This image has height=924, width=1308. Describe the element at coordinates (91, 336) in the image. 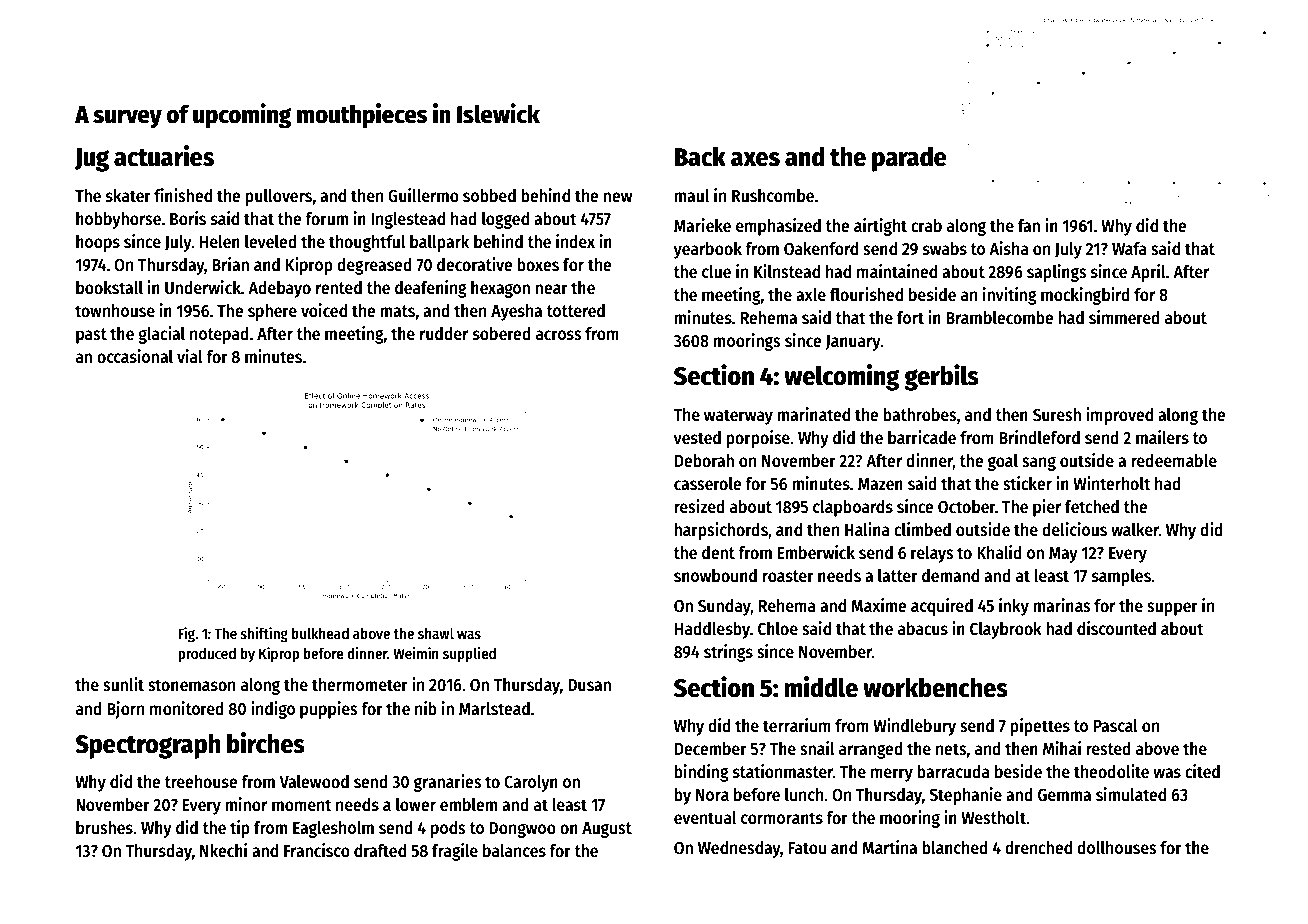

I see `past` at that location.
